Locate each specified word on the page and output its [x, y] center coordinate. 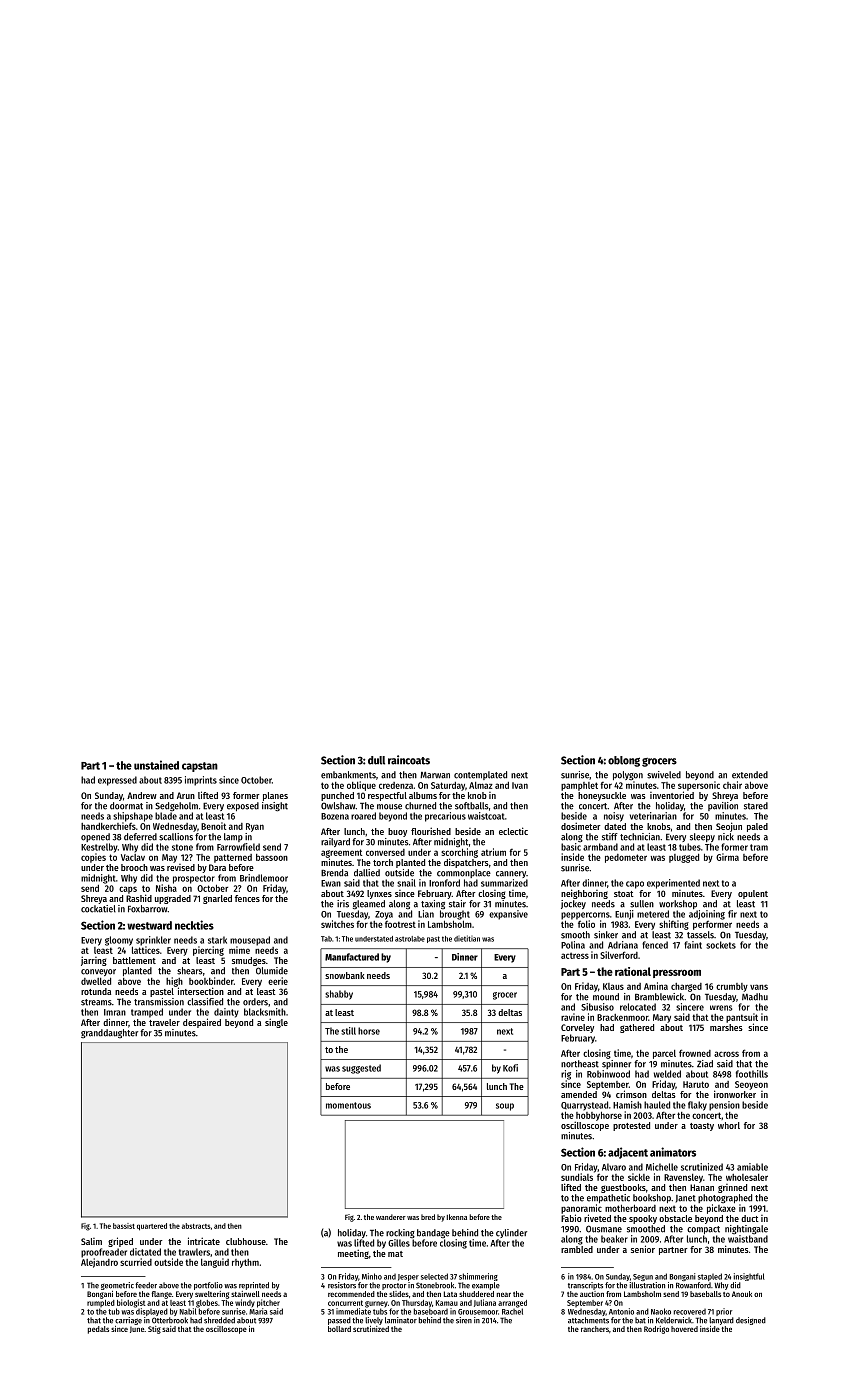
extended [750, 775]
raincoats [409, 760]
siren [464, 1320]
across [726, 1054]
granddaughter [109, 1033]
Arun [186, 795]
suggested [361, 1069]
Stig [154, 1330]
